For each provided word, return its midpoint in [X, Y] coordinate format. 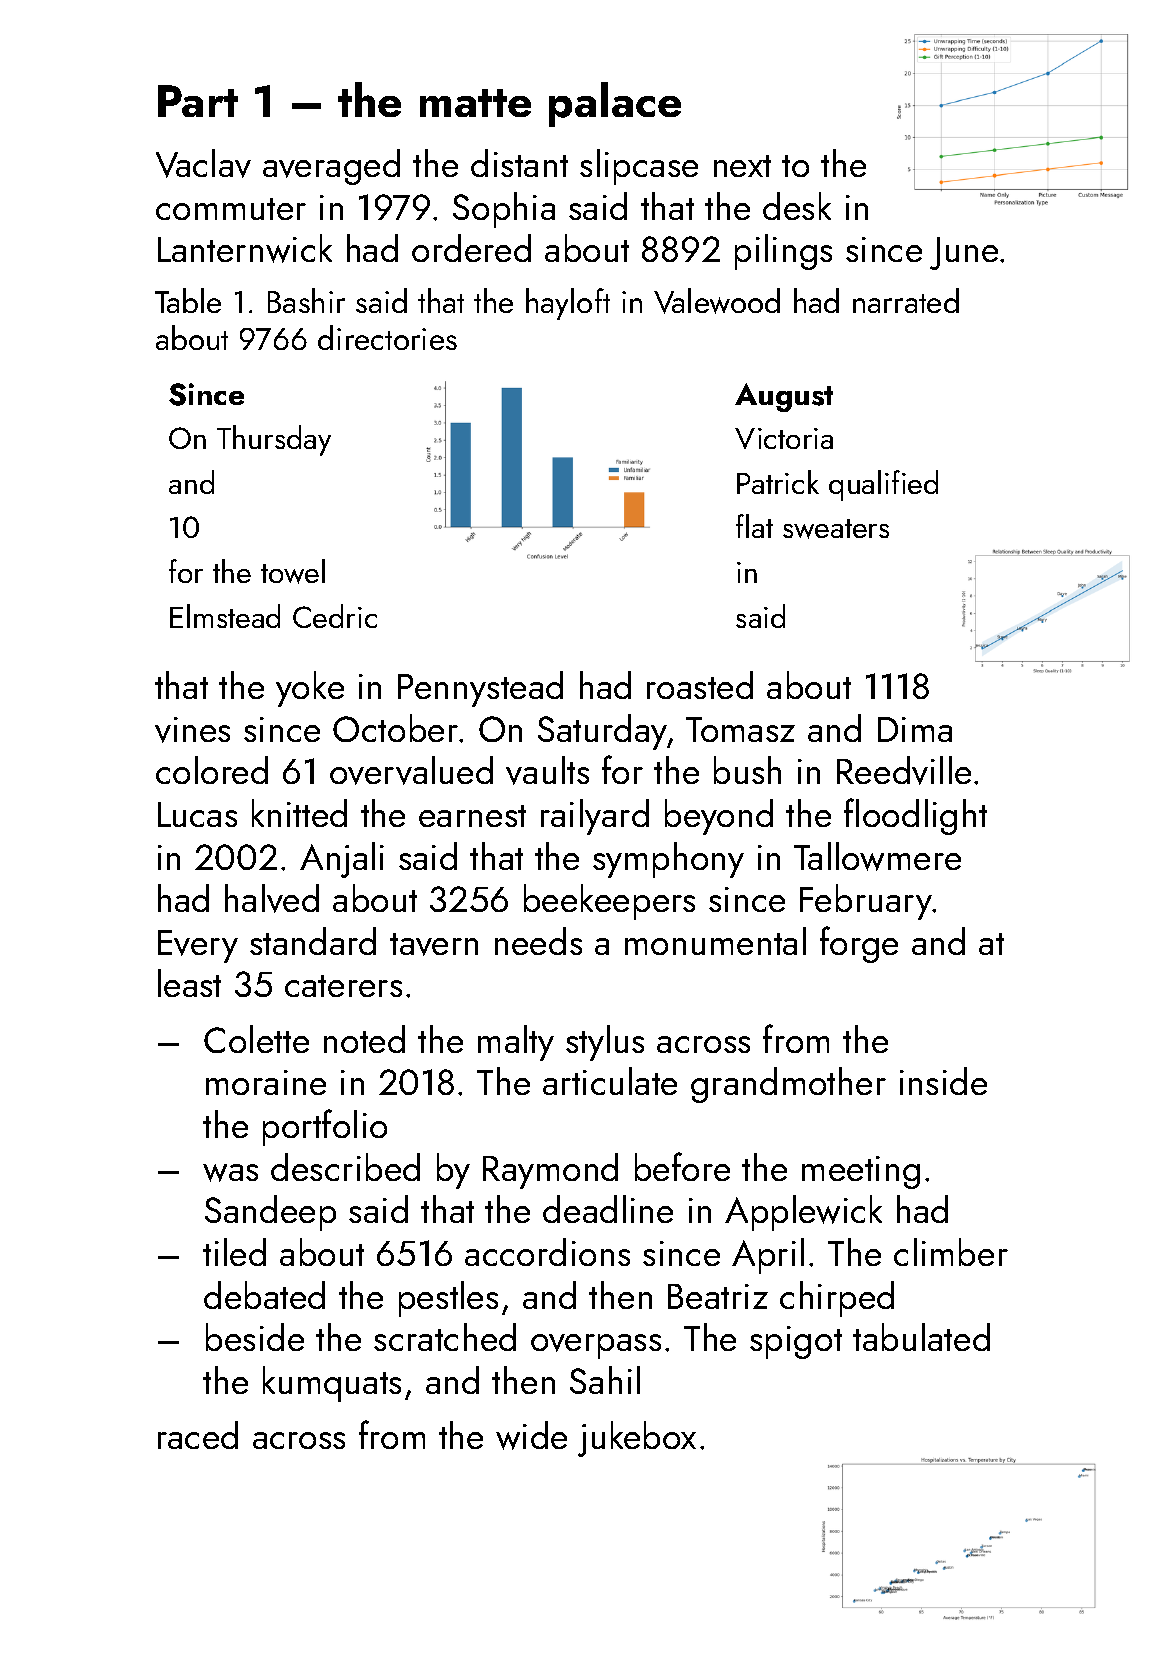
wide [531, 1435]
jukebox [637, 1439]
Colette [256, 1039]
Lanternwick [245, 248]
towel [293, 571]
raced [198, 1435]
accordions [547, 1252]
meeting [861, 1172]
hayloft [568, 304]
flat [754, 526]
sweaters [836, 529]
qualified [883, 485]
